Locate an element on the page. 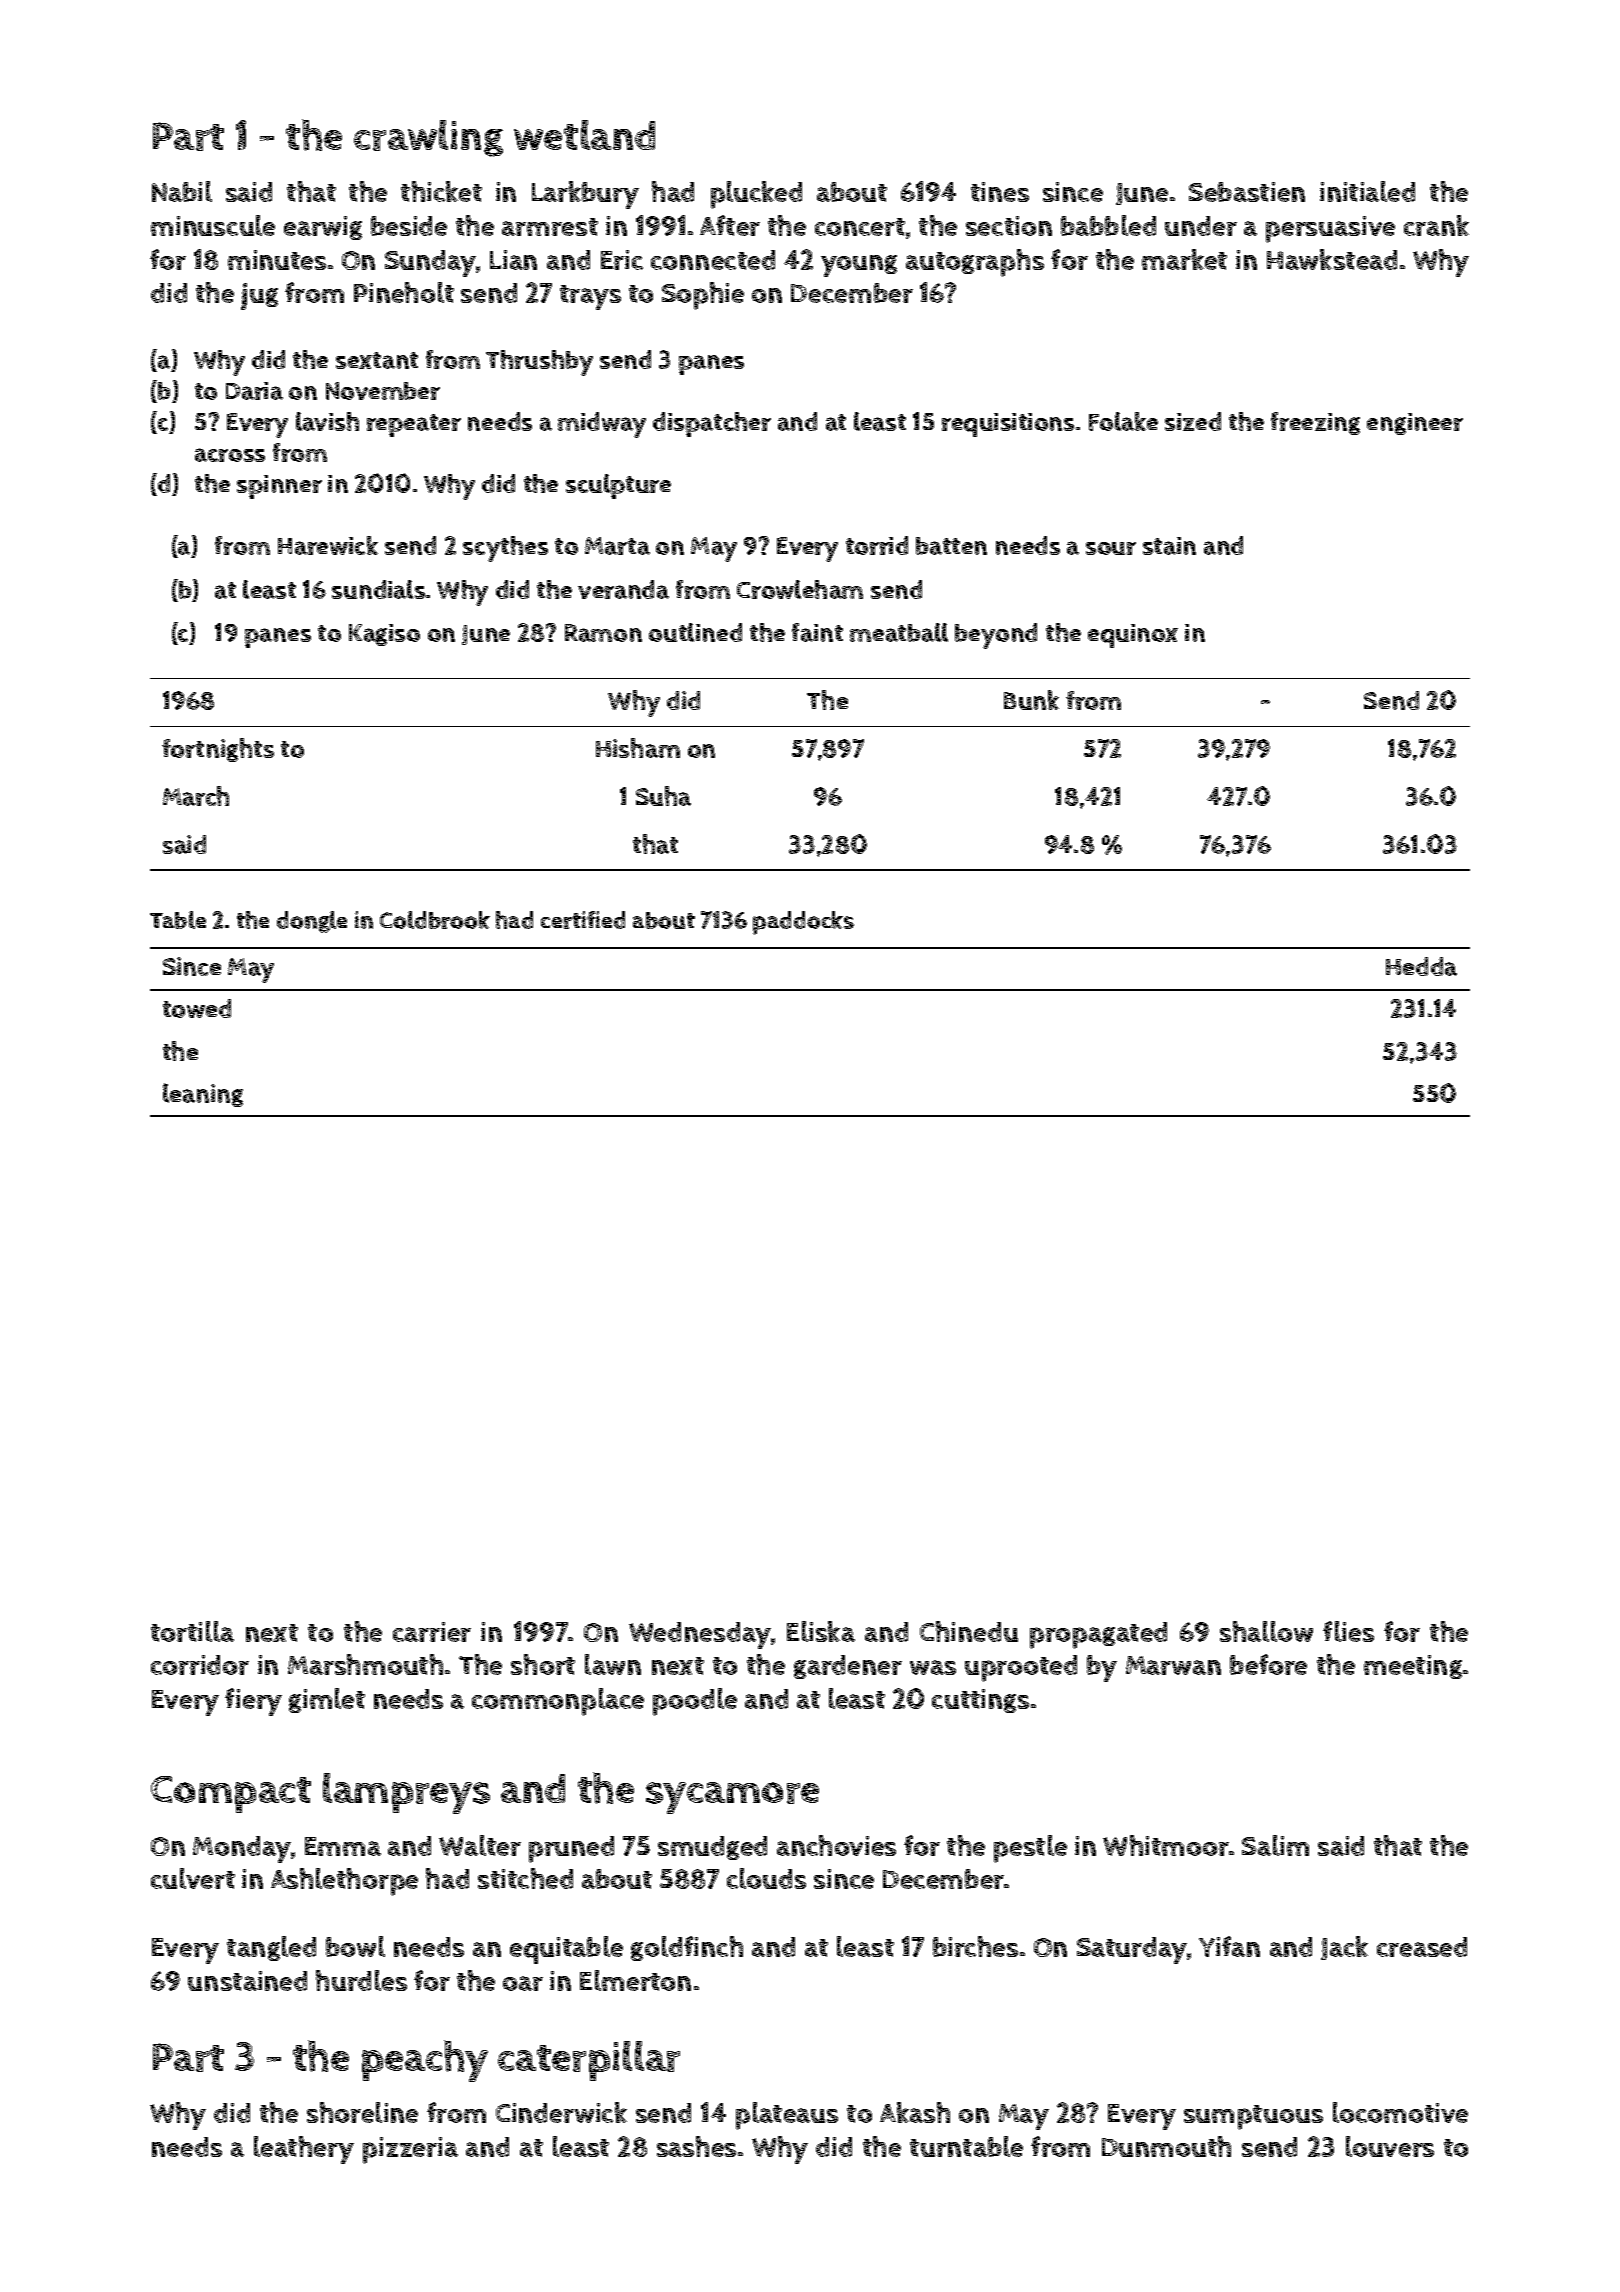  Compact is located at coordinates (231, 1794).
